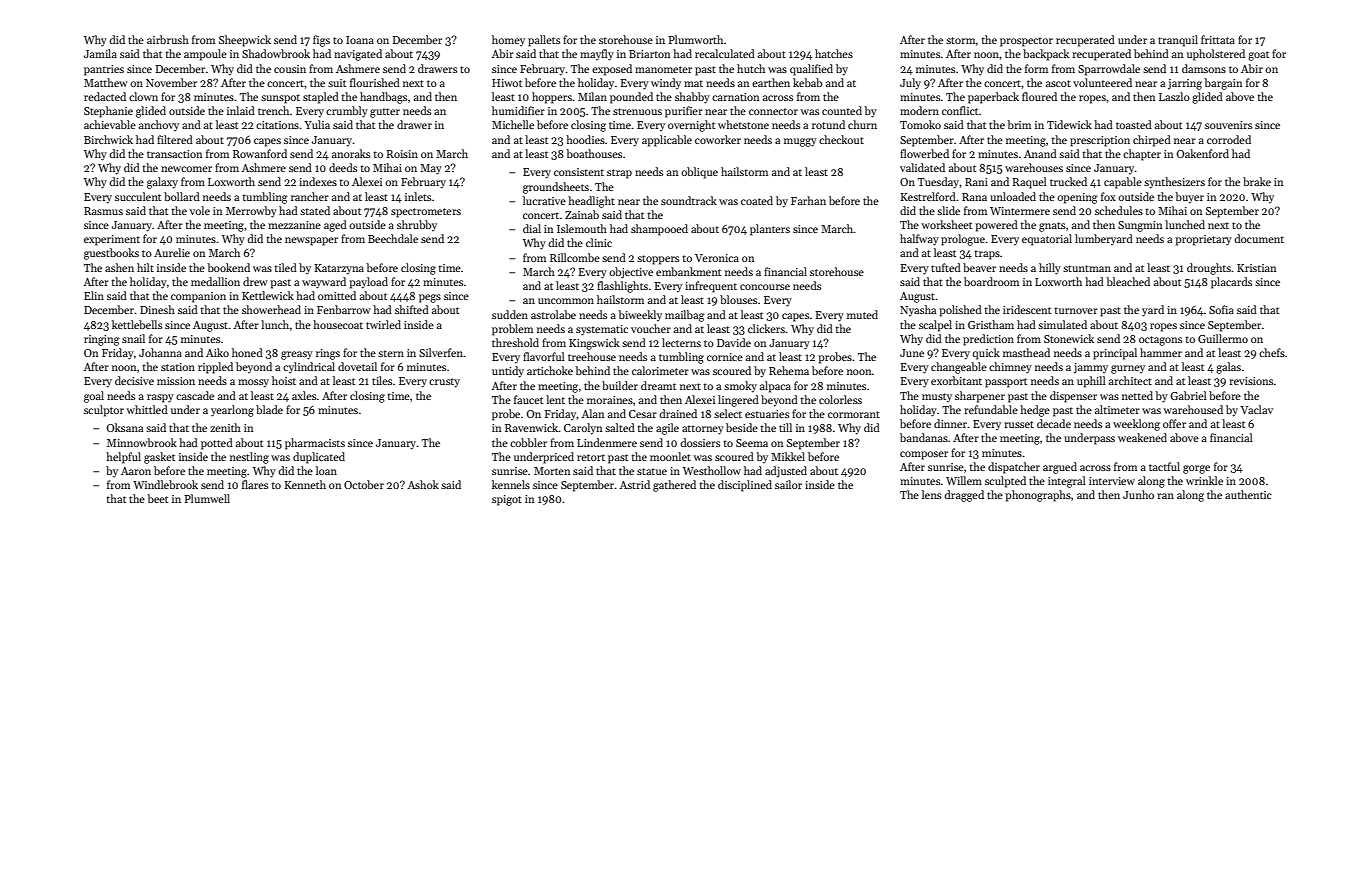 The height and width of the screenshot is (887, 1372). Describe the element at coordinates (996, 226) in the screenshot. I see `powered` at that location.
